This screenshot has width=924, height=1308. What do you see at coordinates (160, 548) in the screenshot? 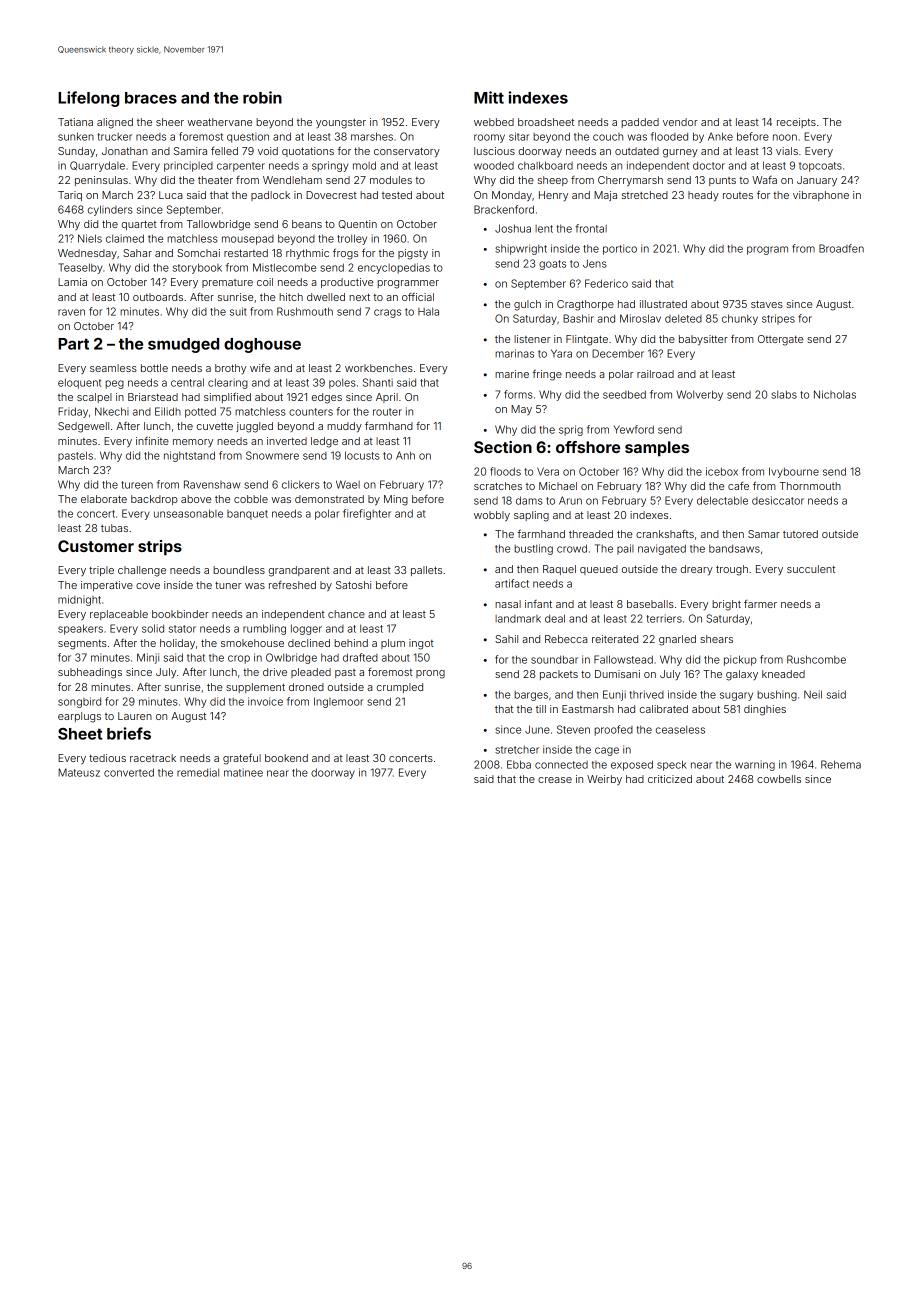
I see `strips` at bounding box center [160, 548].
